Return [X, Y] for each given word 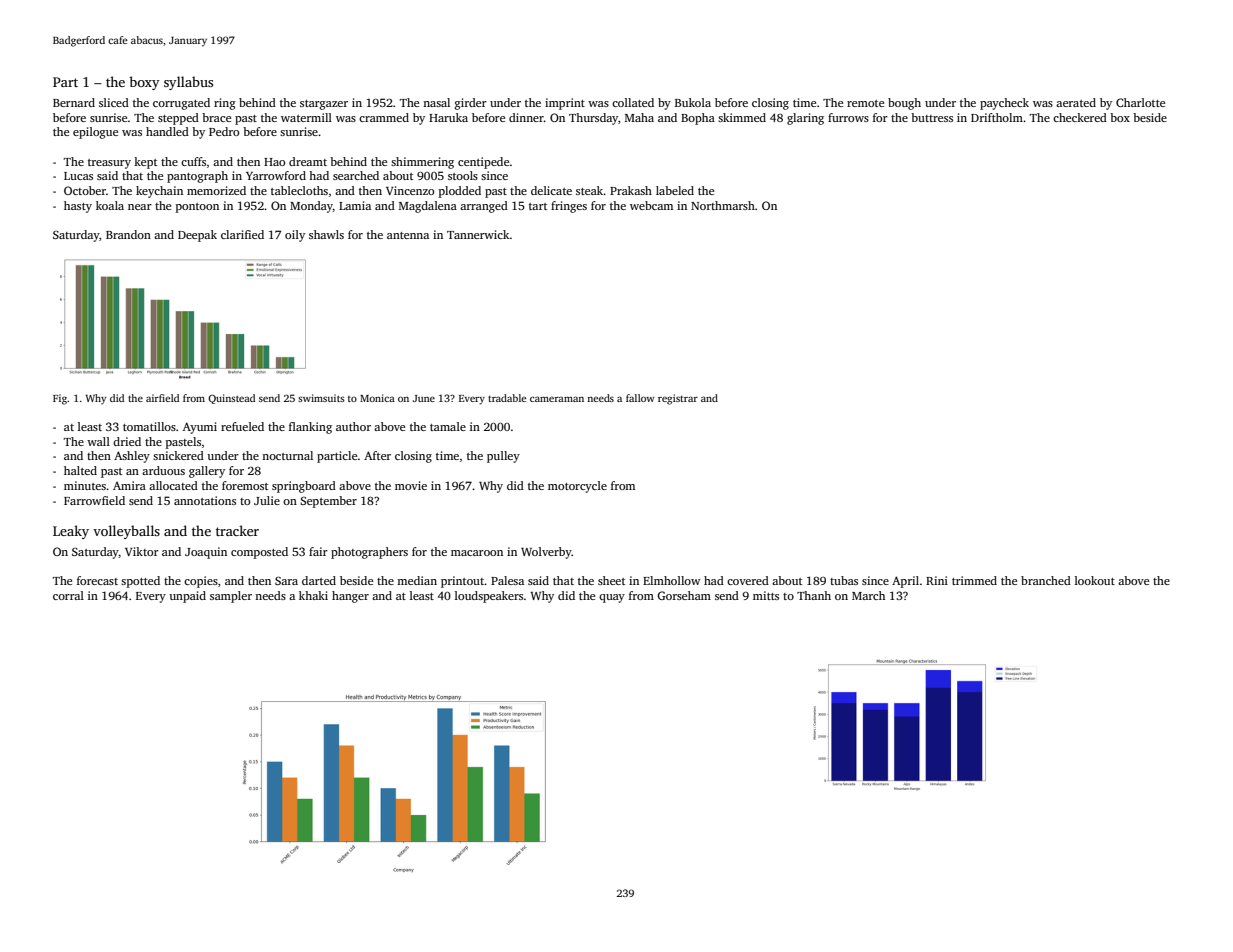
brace [216, 117]
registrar [678, 399]
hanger [350, 597]
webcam [651, 205]
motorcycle [577, 487]
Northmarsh [723, 205]
